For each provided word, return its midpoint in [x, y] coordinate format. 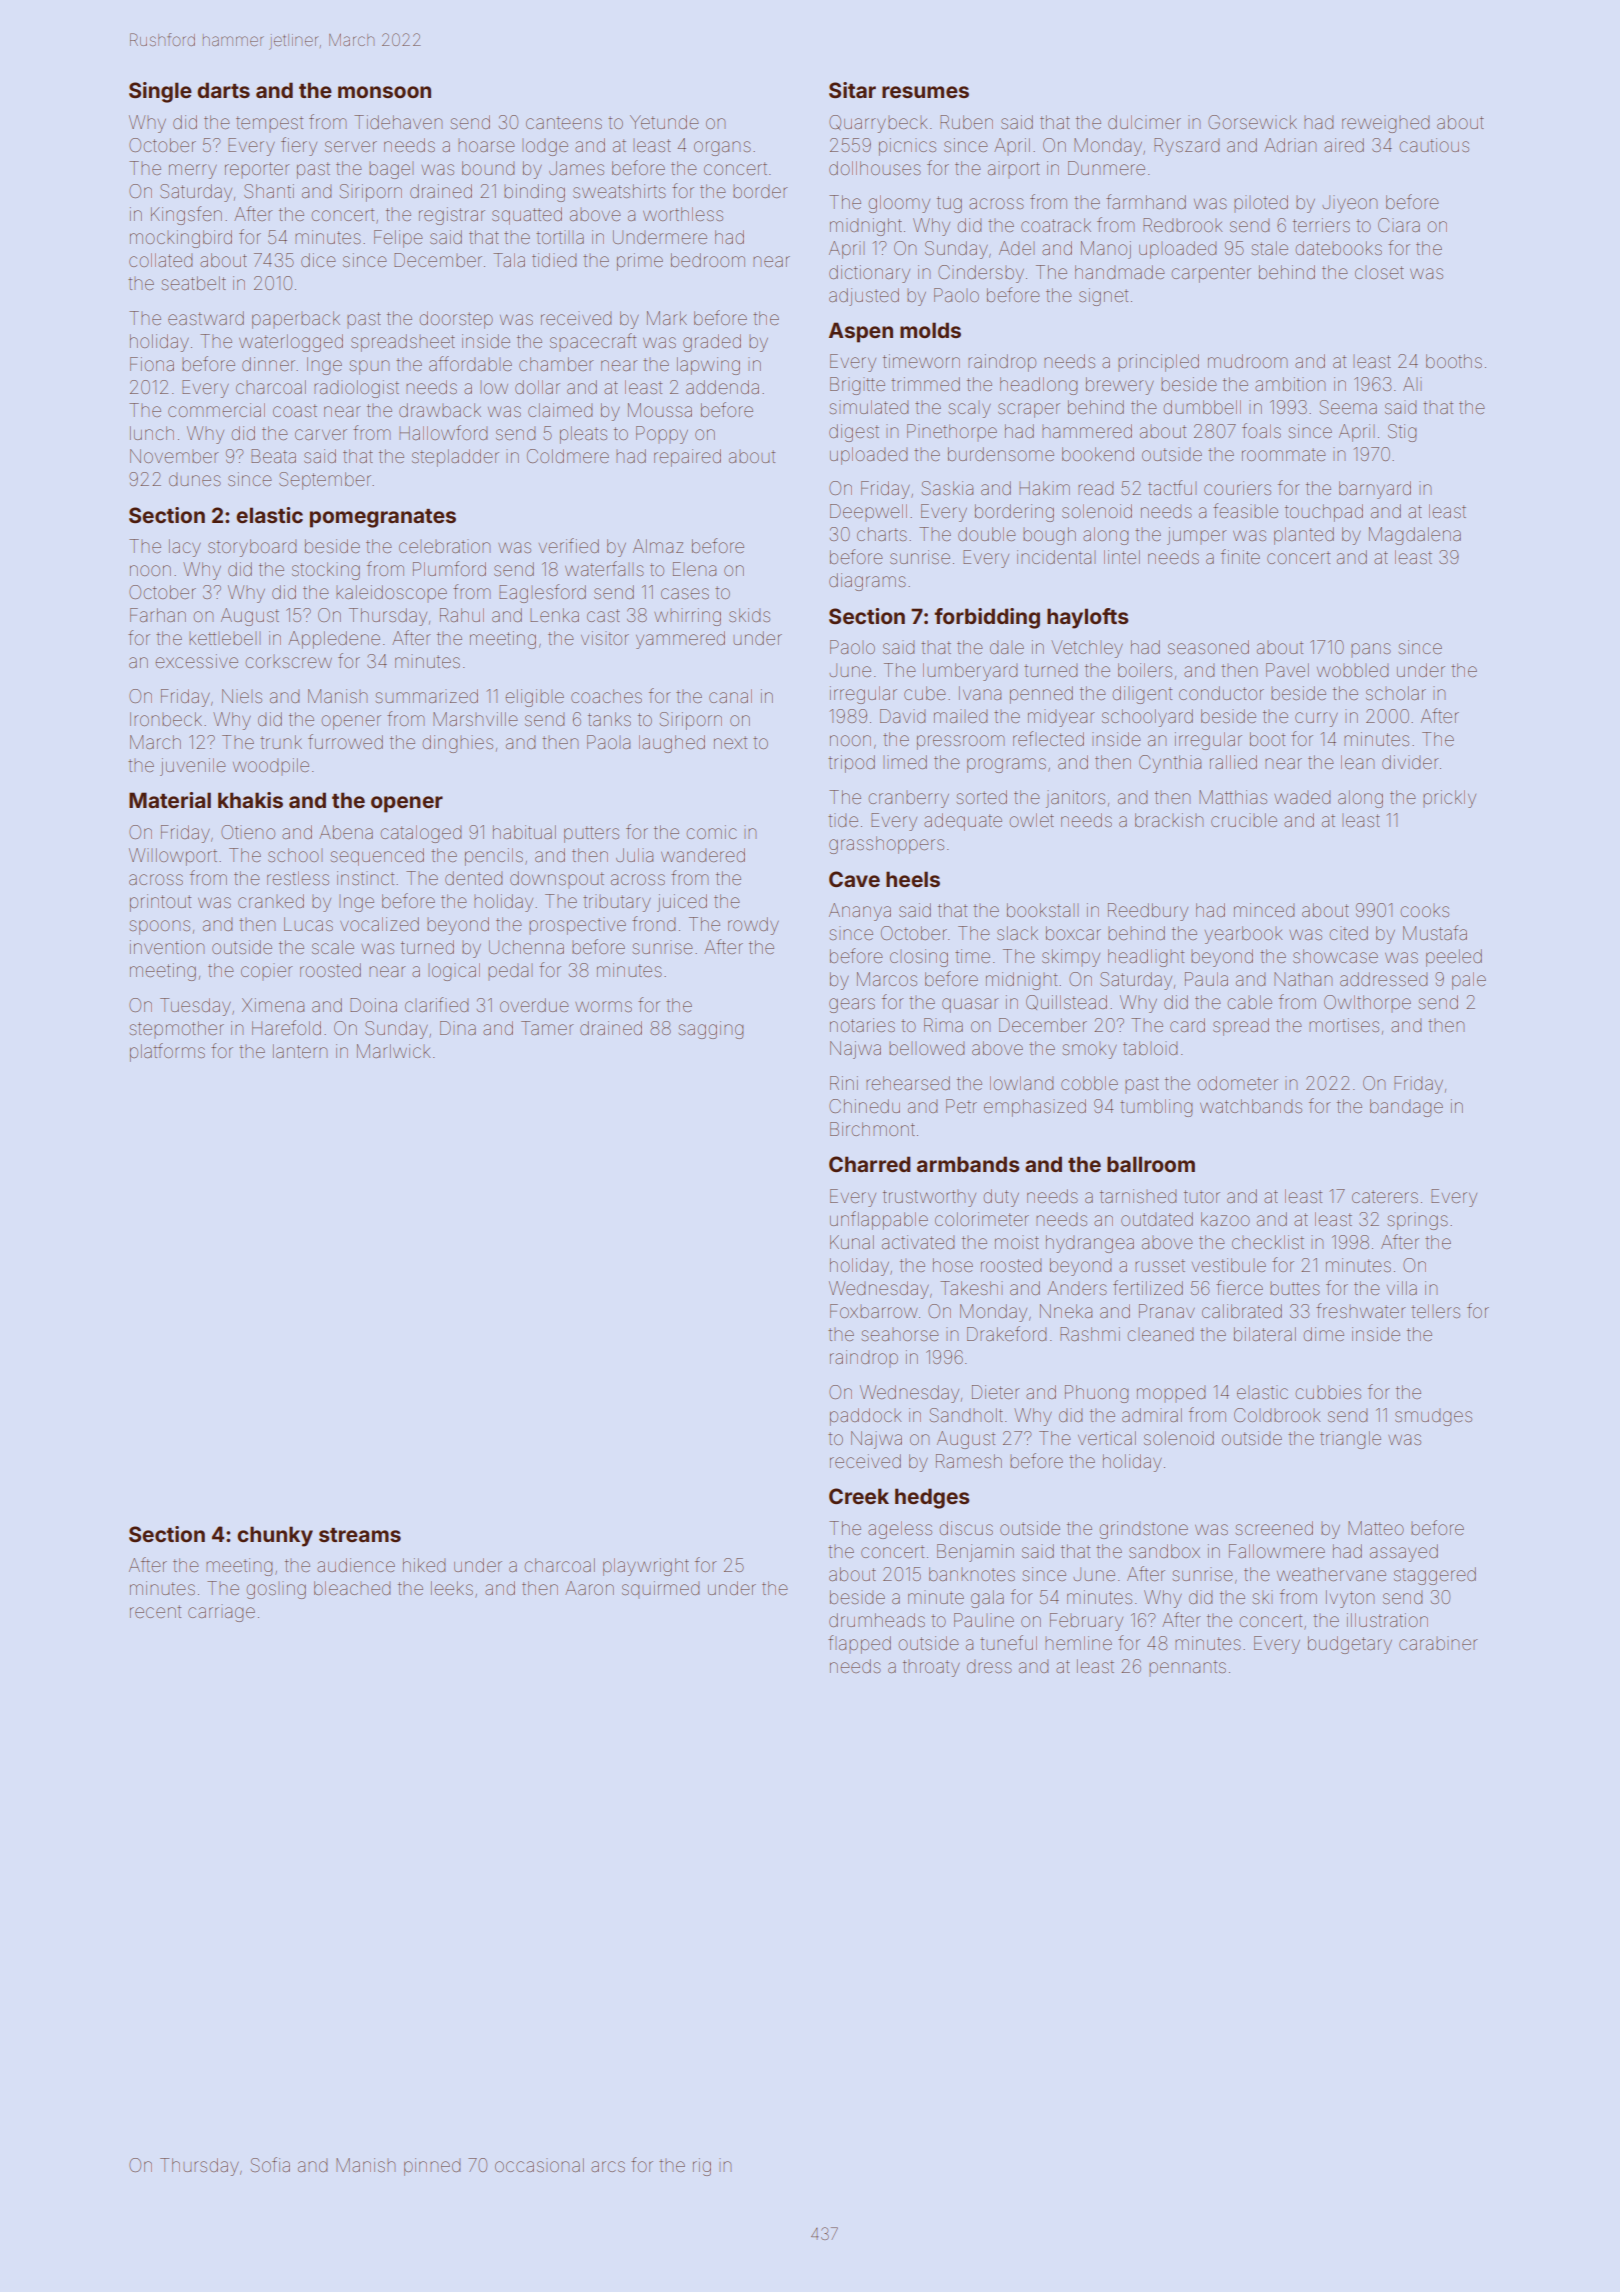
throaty [931, 1668]
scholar [1396, 693]
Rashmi [1090, 1334]
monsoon [384, 92]
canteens [564, 123]
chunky [275, 1536]
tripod [851, 764]
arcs [608, 2166]
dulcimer [1144, 122]
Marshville [475, 719]
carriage [221, 1613]
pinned [432, 2167]
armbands [968, 1164]
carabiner [1438, 1643]
